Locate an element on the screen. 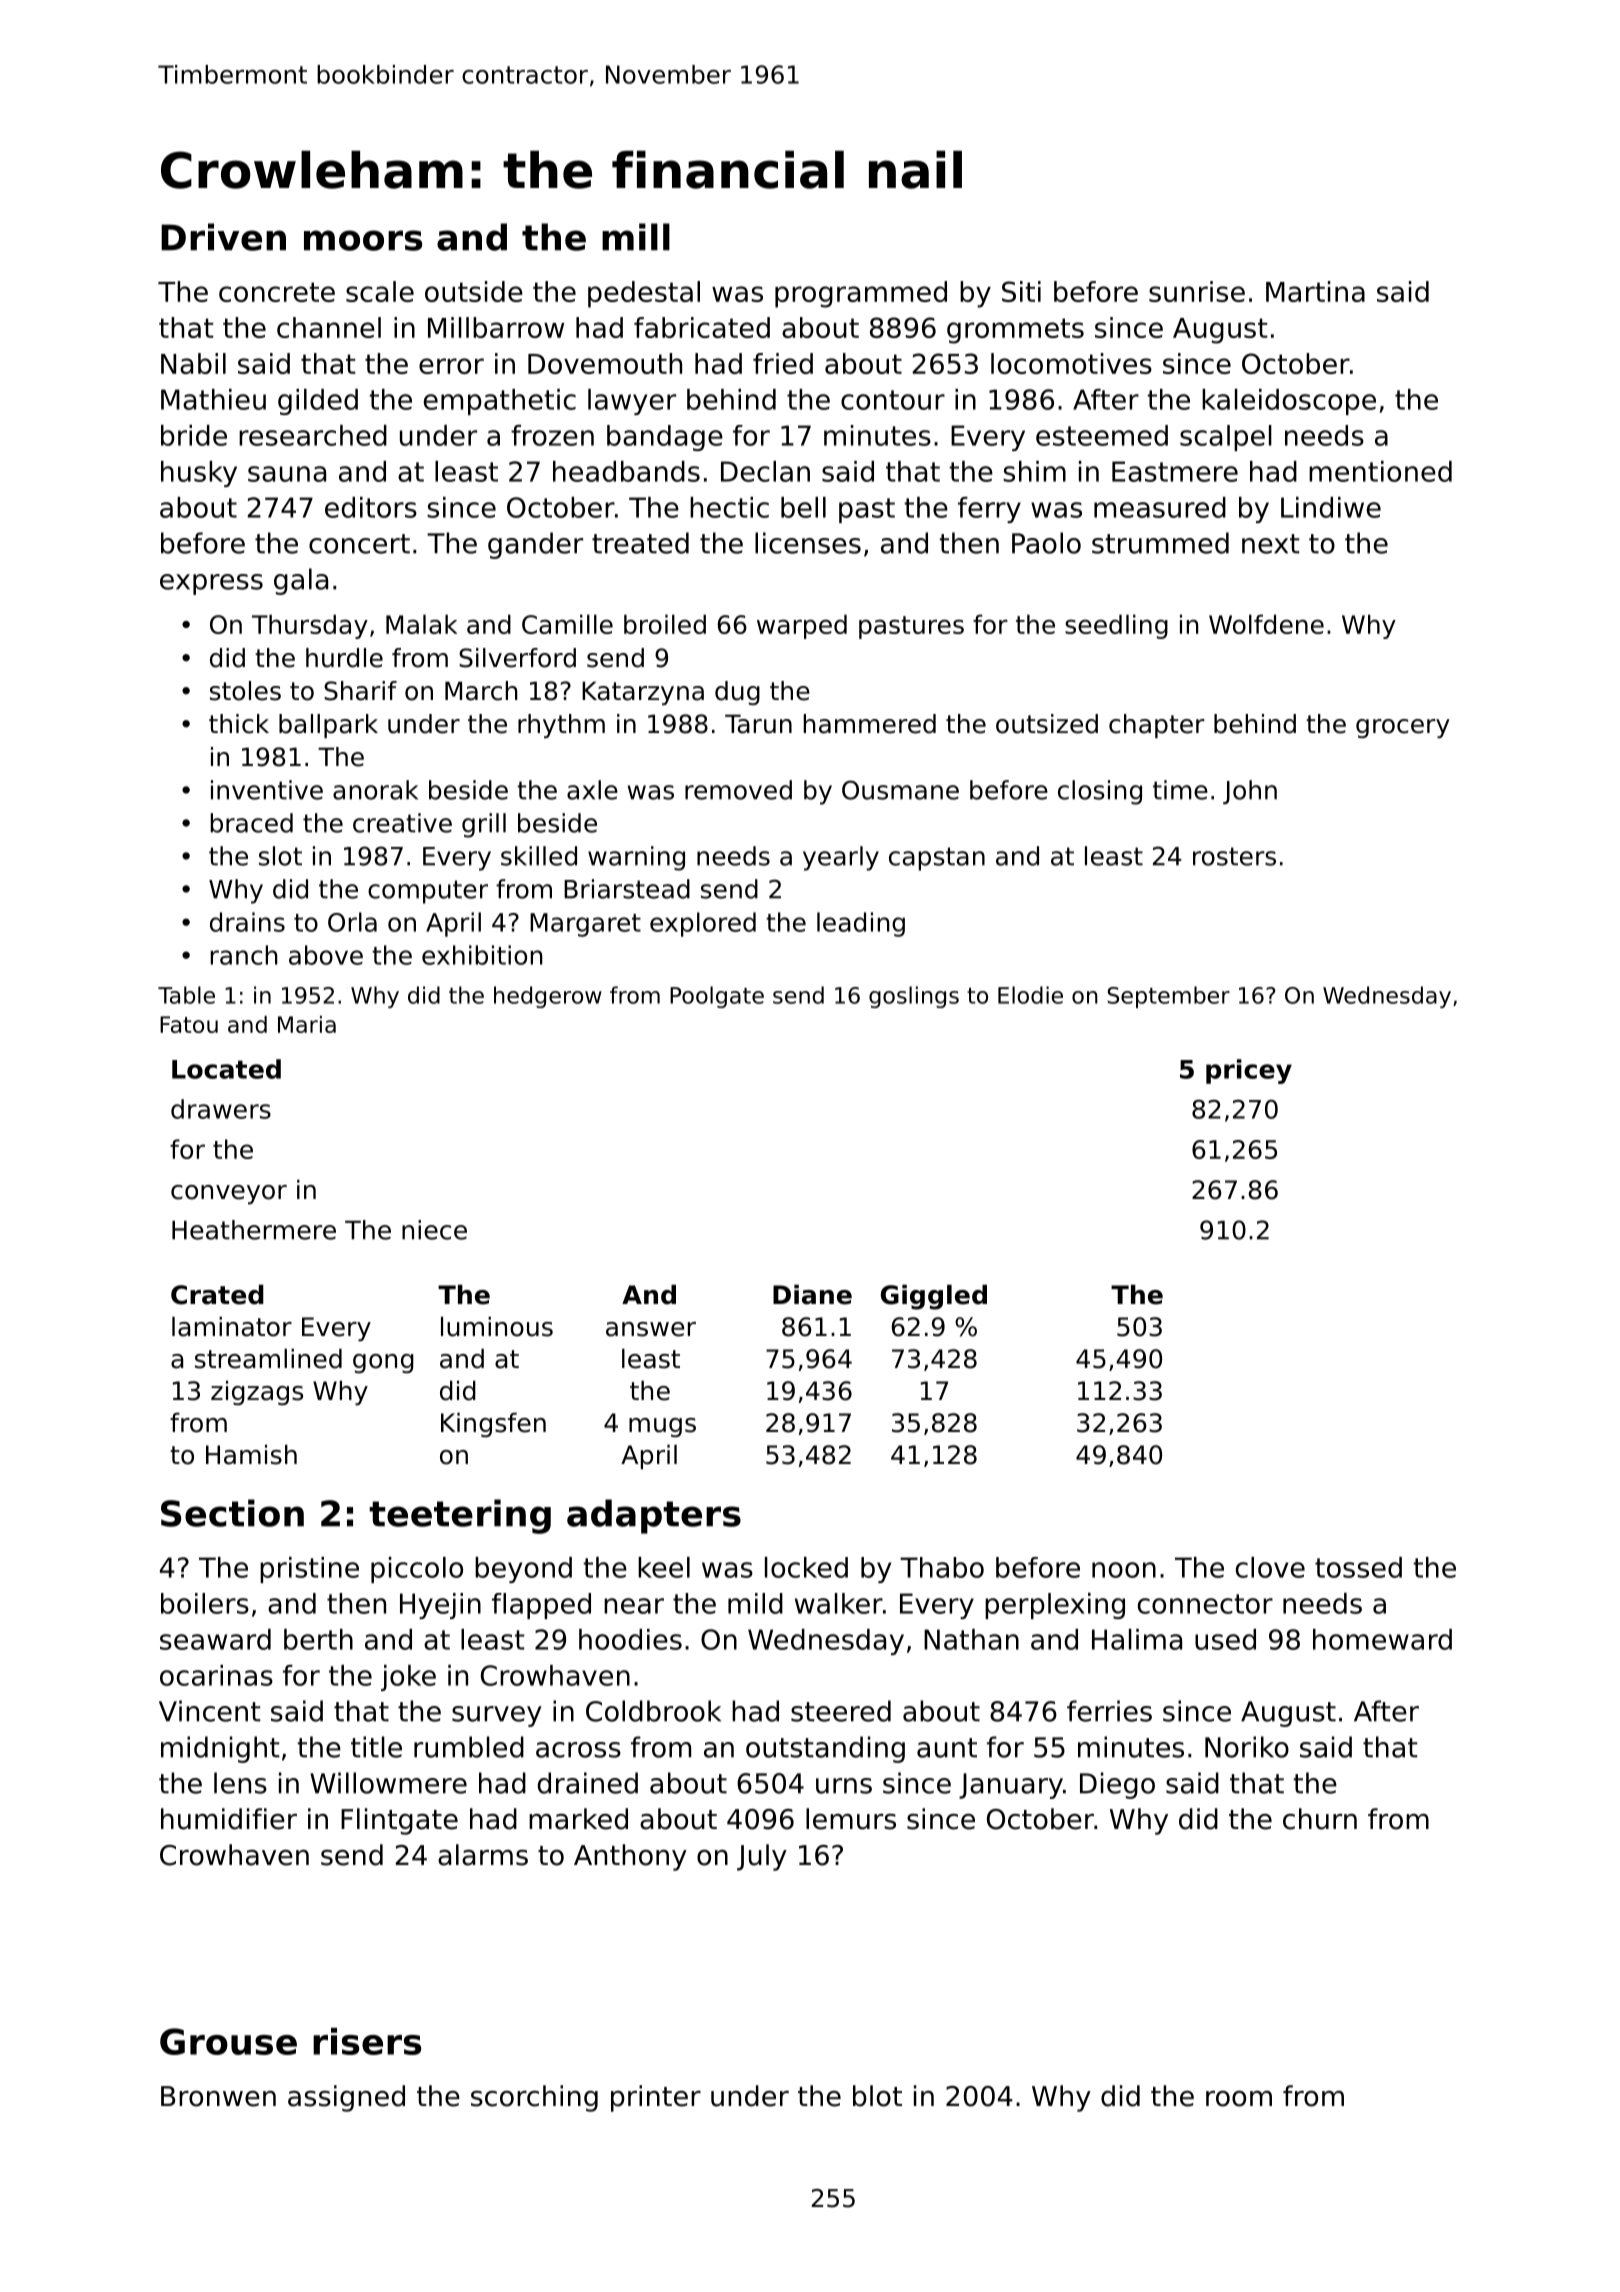 The width and height of the screenshot is (1620, 2292). drawers is located at coordinates (221, 1109).
